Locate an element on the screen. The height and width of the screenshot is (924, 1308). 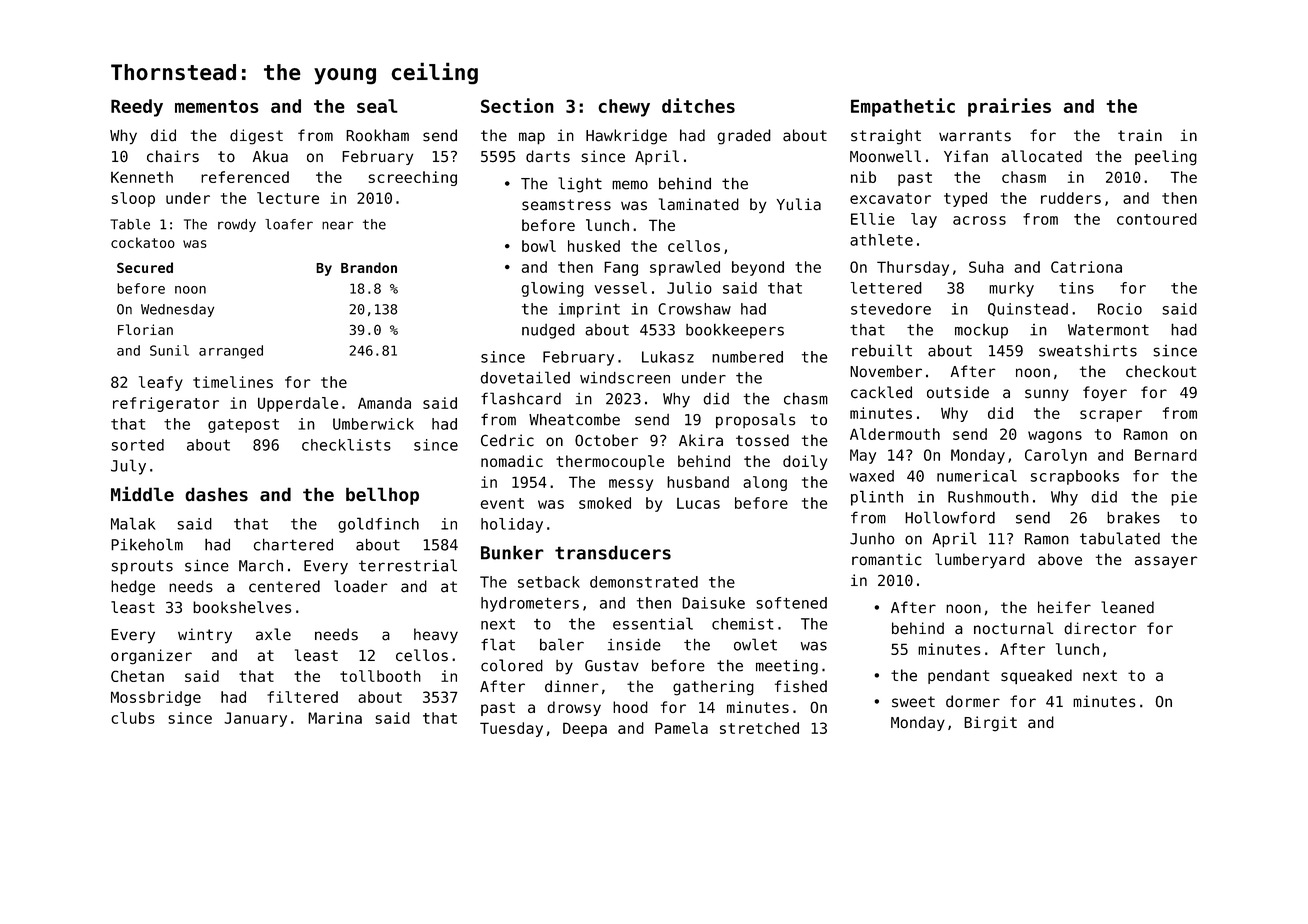
across is located at coordinates (979, 220).
